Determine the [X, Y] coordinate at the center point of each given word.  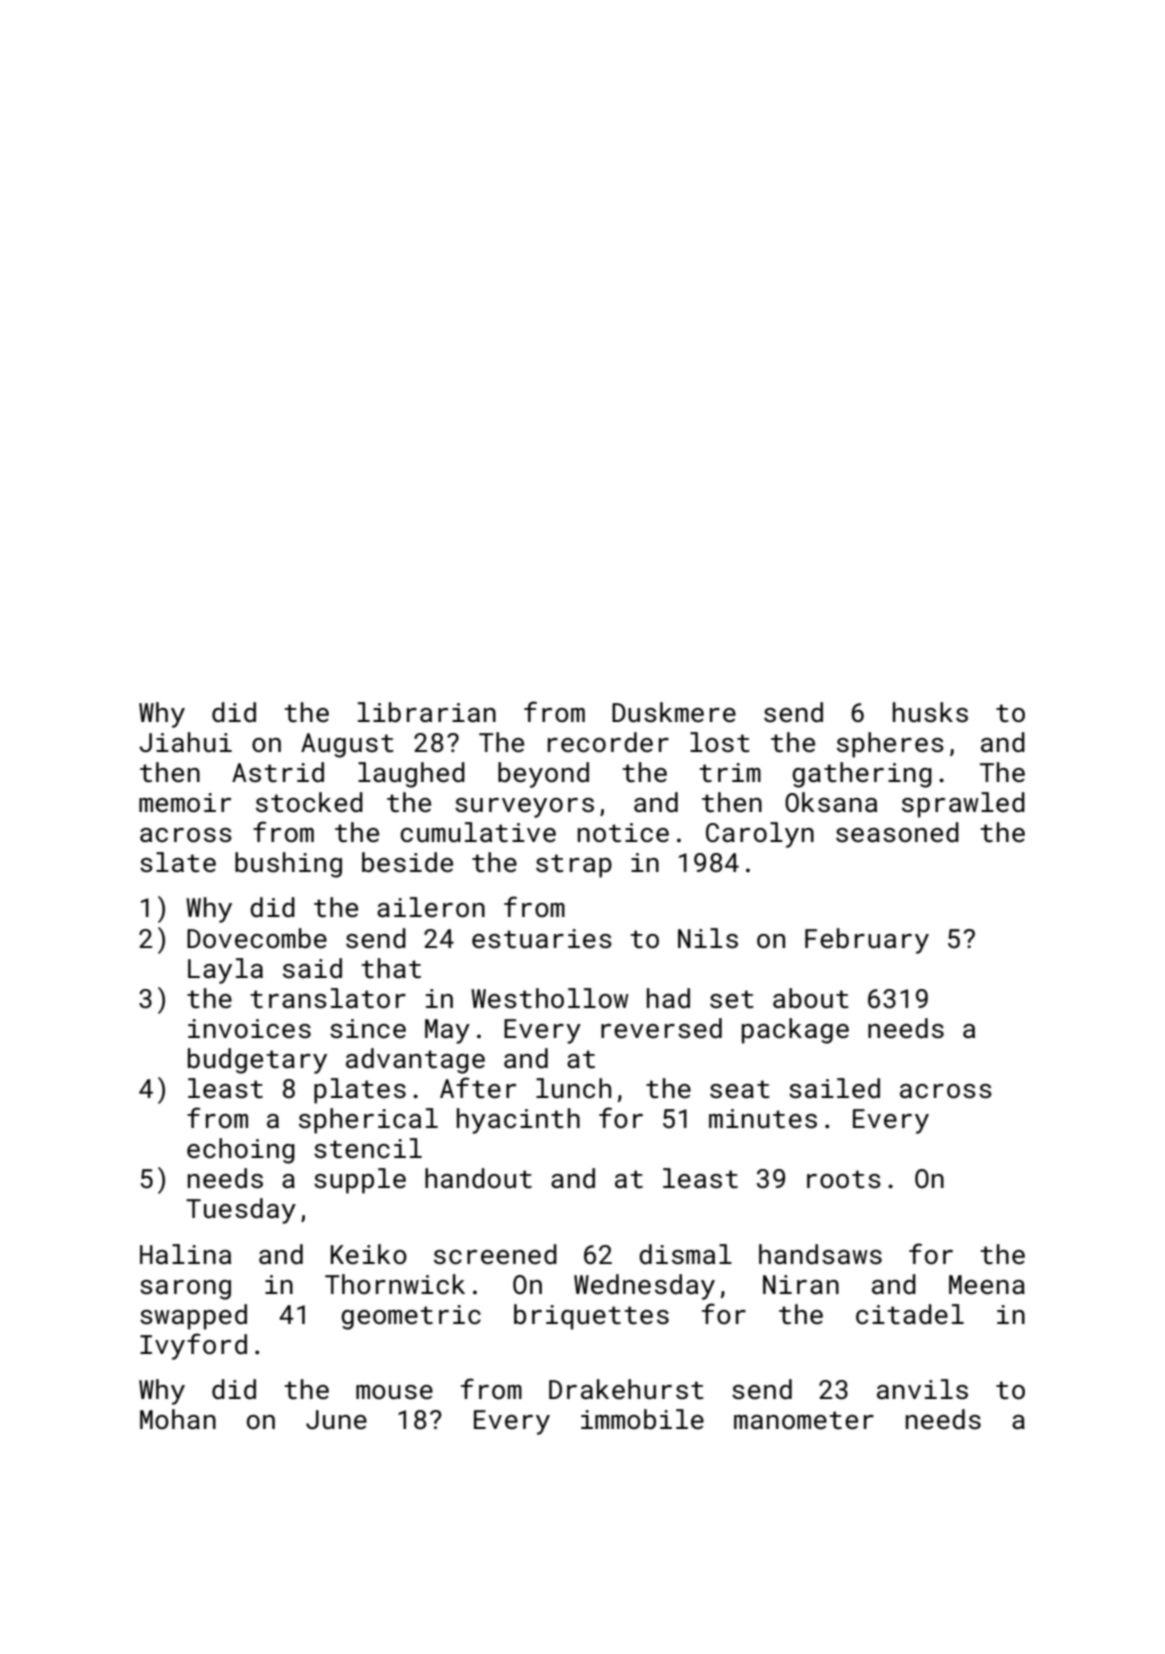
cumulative [478, 832]
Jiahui [185, 742]
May [447, 1031]
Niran [801, 1284]
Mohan [178, 1419]
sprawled [963, 805]
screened [495, 1254]
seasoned [897, 832]
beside [407, 862]
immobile [642, 1419]
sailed [834, 1088]
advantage [415, 1061]
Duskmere [674, 712]
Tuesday [241, 1211]
